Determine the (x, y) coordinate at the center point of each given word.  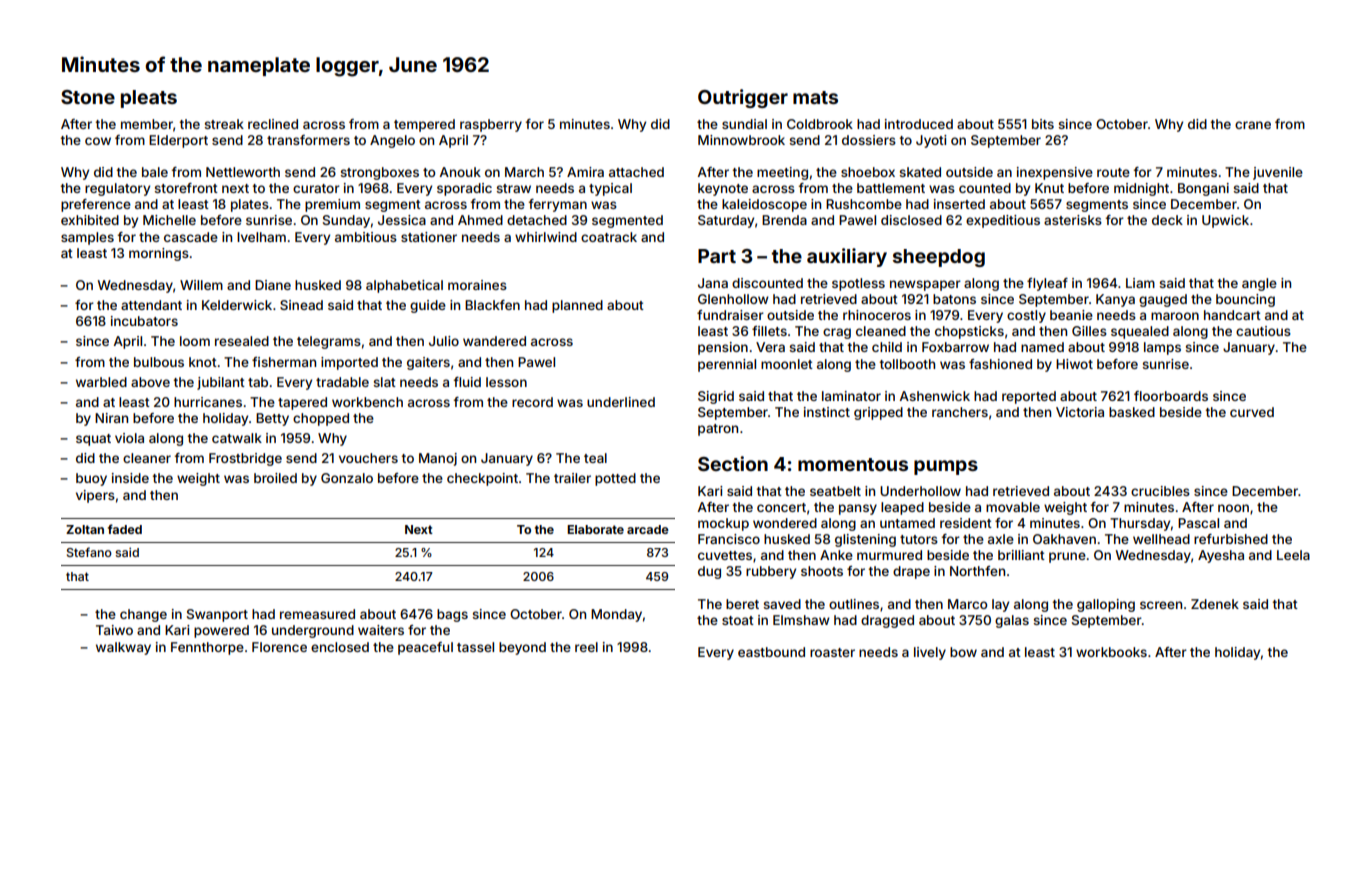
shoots (822, 571)
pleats (149, 99)
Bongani (1203, 189)
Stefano (89, 552)
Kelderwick (237, 305)
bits (1043, 124)
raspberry (491, 125)
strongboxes (379, 173)
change (143, 615)
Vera (770, 347)
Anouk (460, 172)
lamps (1162, 348)
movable (1013, 507)
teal (595, 458)
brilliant (1021, 555)
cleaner (147, 458)
